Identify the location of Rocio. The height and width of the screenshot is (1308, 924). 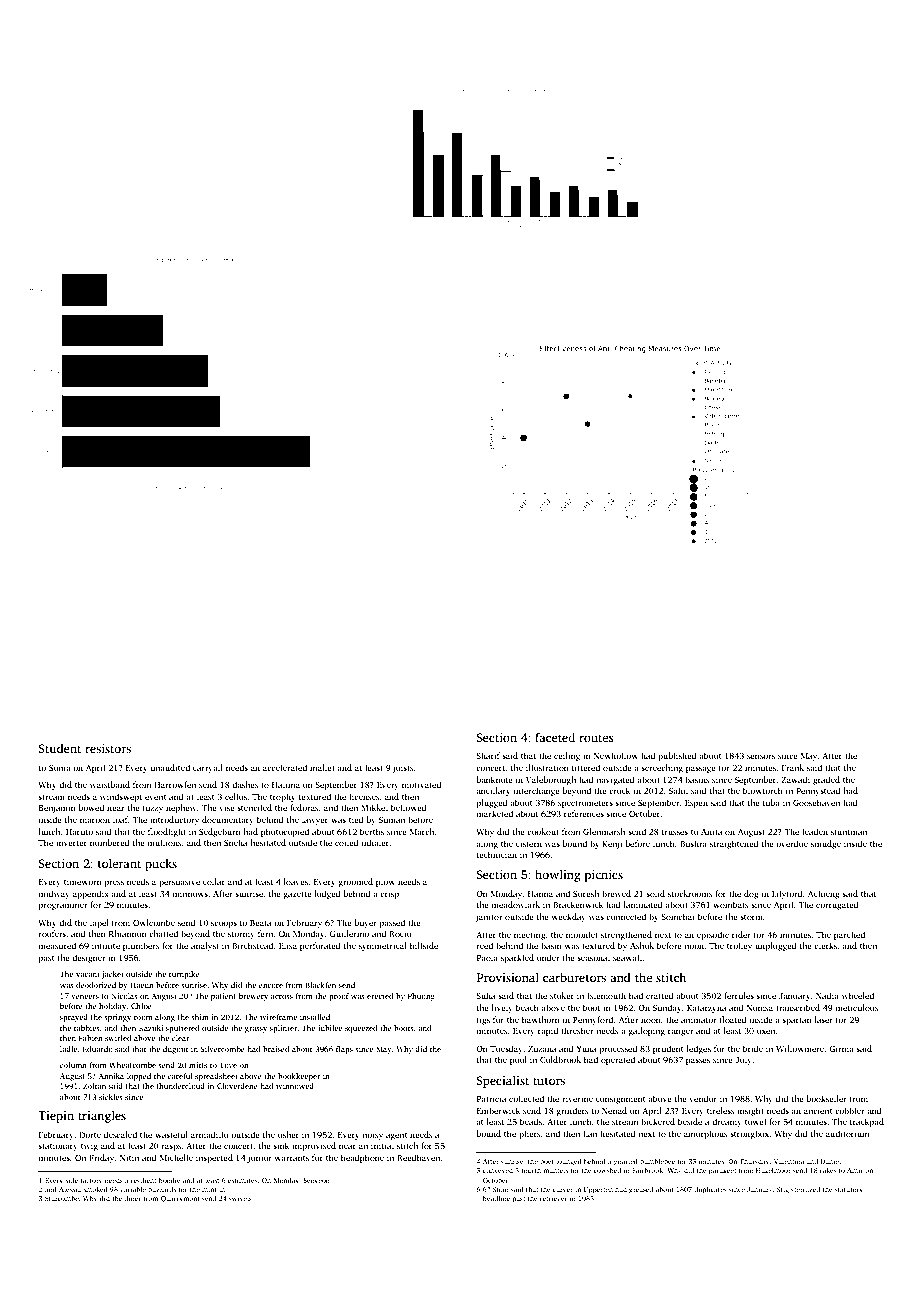
(400, 933).
